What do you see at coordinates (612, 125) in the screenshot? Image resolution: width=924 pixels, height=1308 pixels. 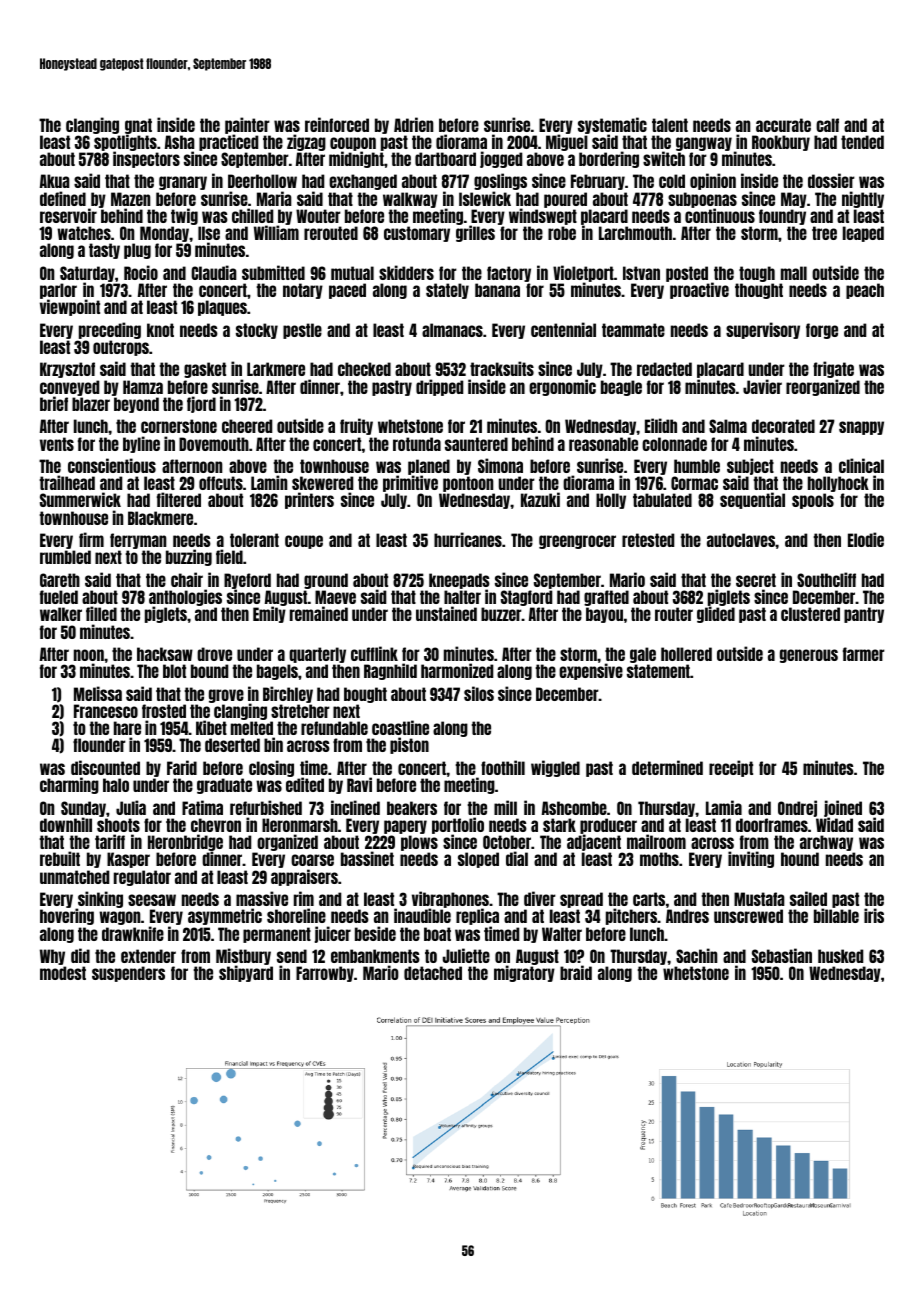 I see `systematic` at bounding box center [612, 125].
